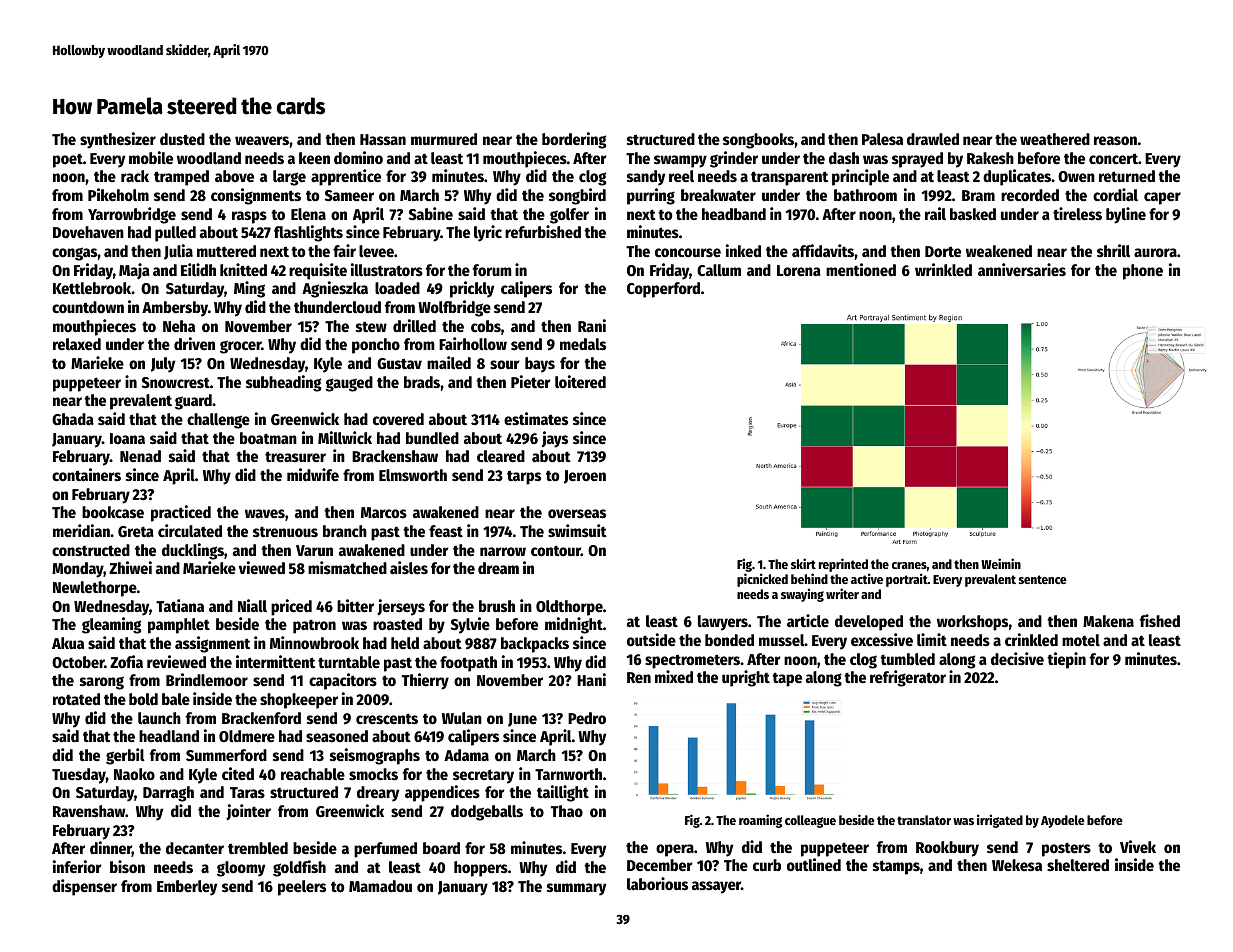 The height and width of the document is (952, 1233). What do you see at coordinates (1022, 269) in the document?
I see `anniversaries` at bounding box center [1022, 269].
